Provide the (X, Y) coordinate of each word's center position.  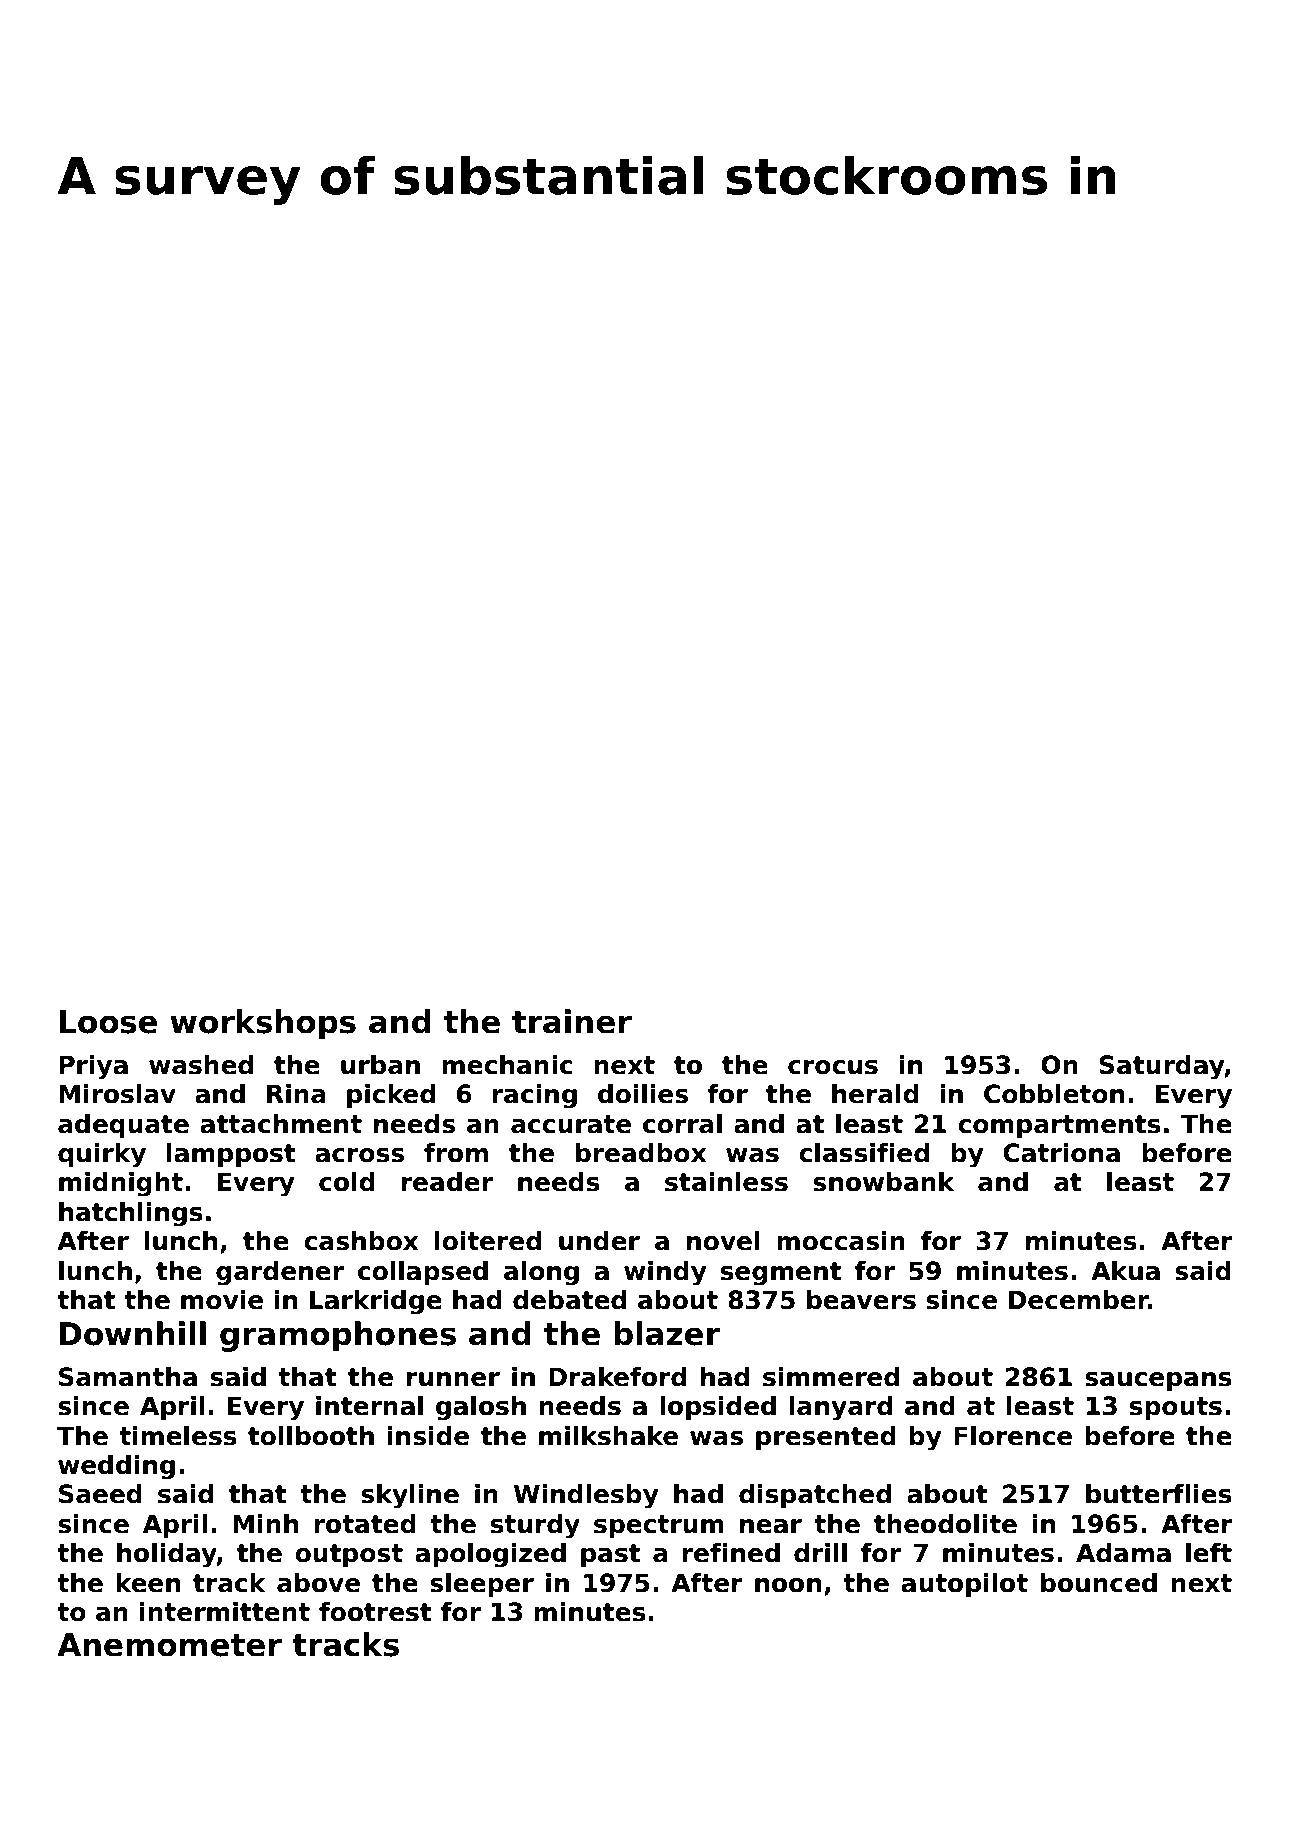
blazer (667, 1333)
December (1079, 1300)
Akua (1125, 1271)
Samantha (128, 1377)
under (599, 1241)
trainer (572, 1021)
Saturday (1162, 1067)
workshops (263, 1024)
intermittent (225, 1612)
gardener (280, 1273)
